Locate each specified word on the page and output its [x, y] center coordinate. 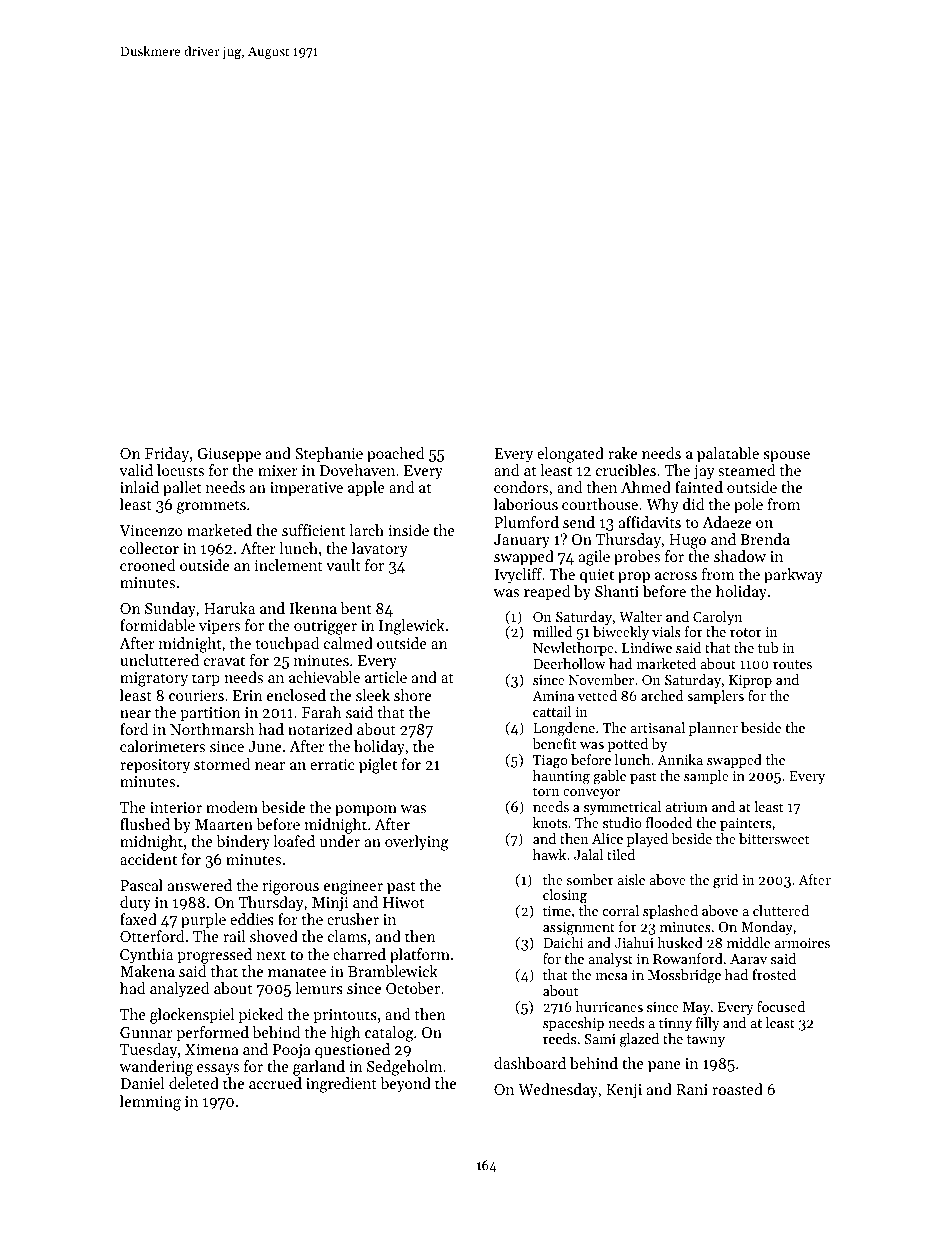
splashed [670, 912]
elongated [570, 455]
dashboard [530, 1063]
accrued [275, 1083]
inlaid [139, 487]
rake [622, 453]
